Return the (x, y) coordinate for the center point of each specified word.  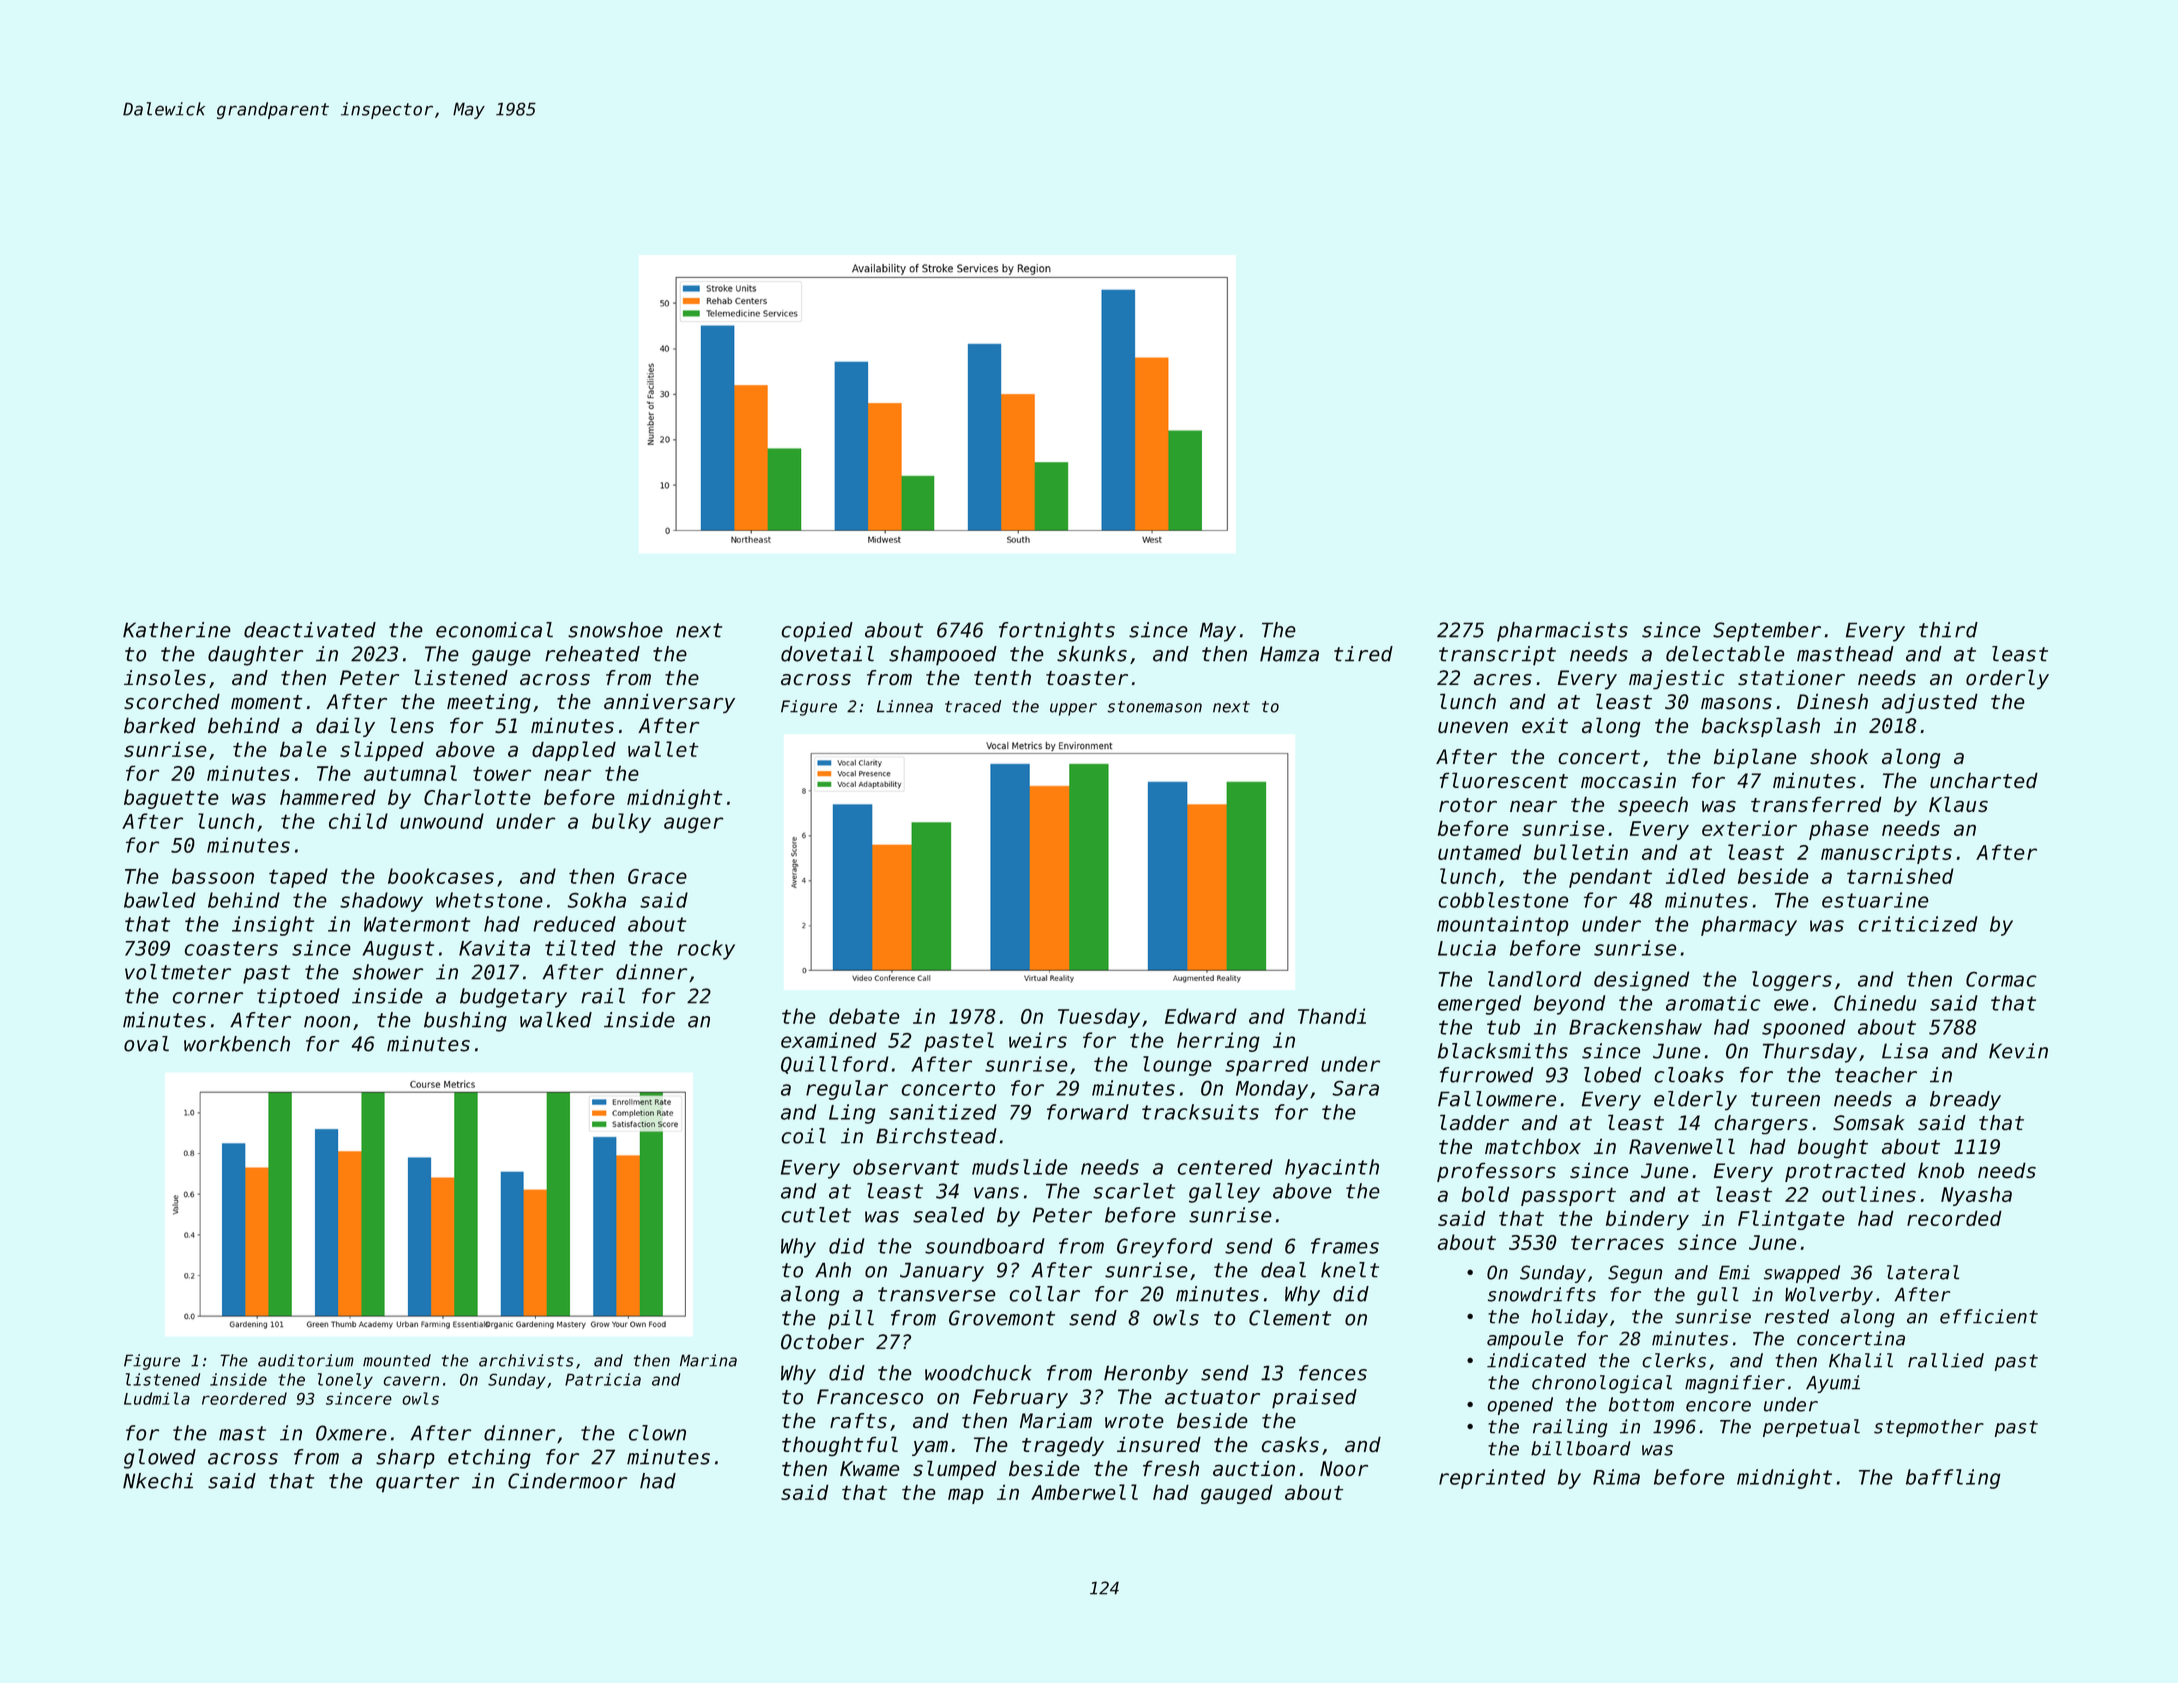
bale (303, 749)
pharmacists (1562, 632)
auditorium (306, 1360)
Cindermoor (567, 1481)
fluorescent (1504, 780)
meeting (489, 703)
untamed (1479, 852)
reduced (574, 924)
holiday (1570, 1318)
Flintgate (1791, 1220)
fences (1333, 1373)
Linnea (905, 706)
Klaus (1958, 804)
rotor (1468, 805)
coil (803, 1136)
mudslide (1020, 1167)
